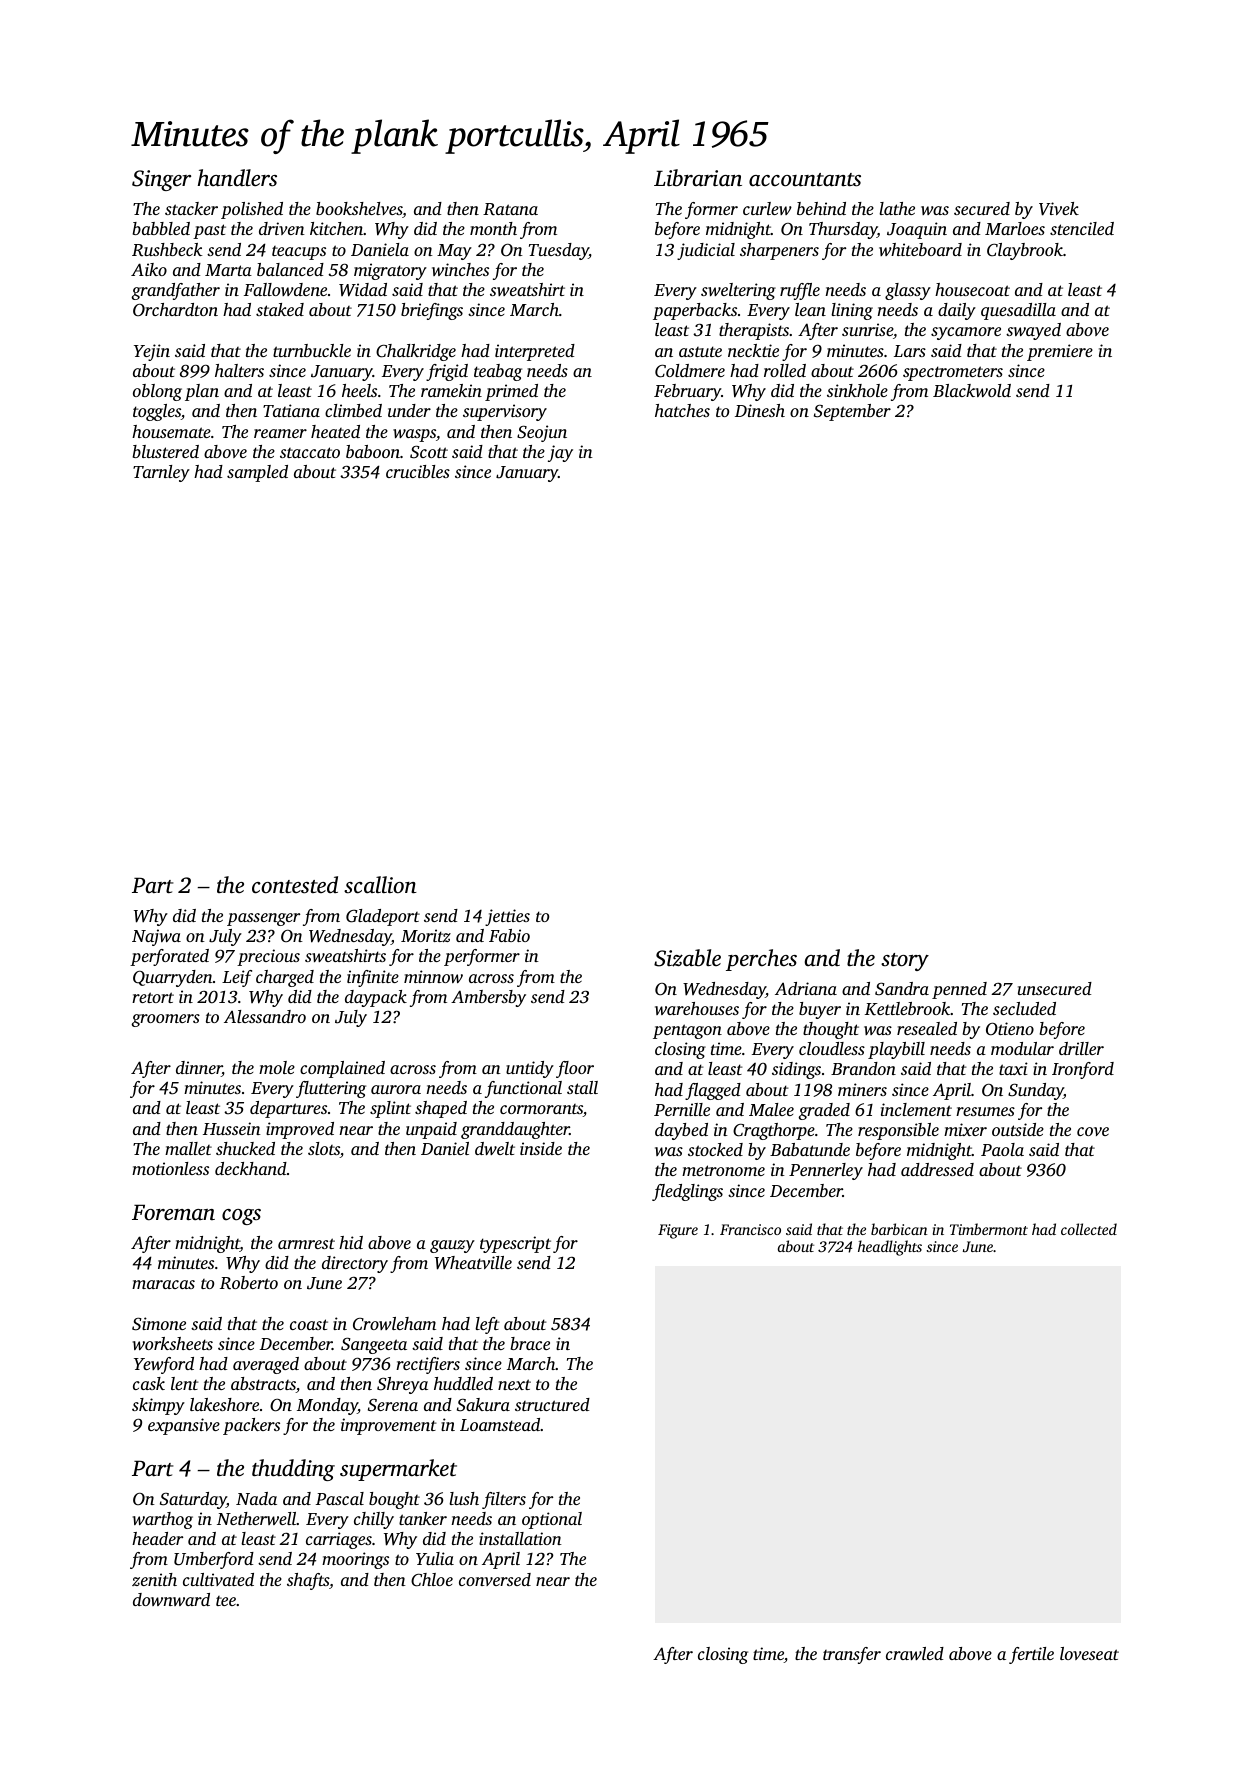 The height and width of the image is (1772, 1253). Describe the element at coordinates (523, 1089) in the image. I see `functional` at that location.
